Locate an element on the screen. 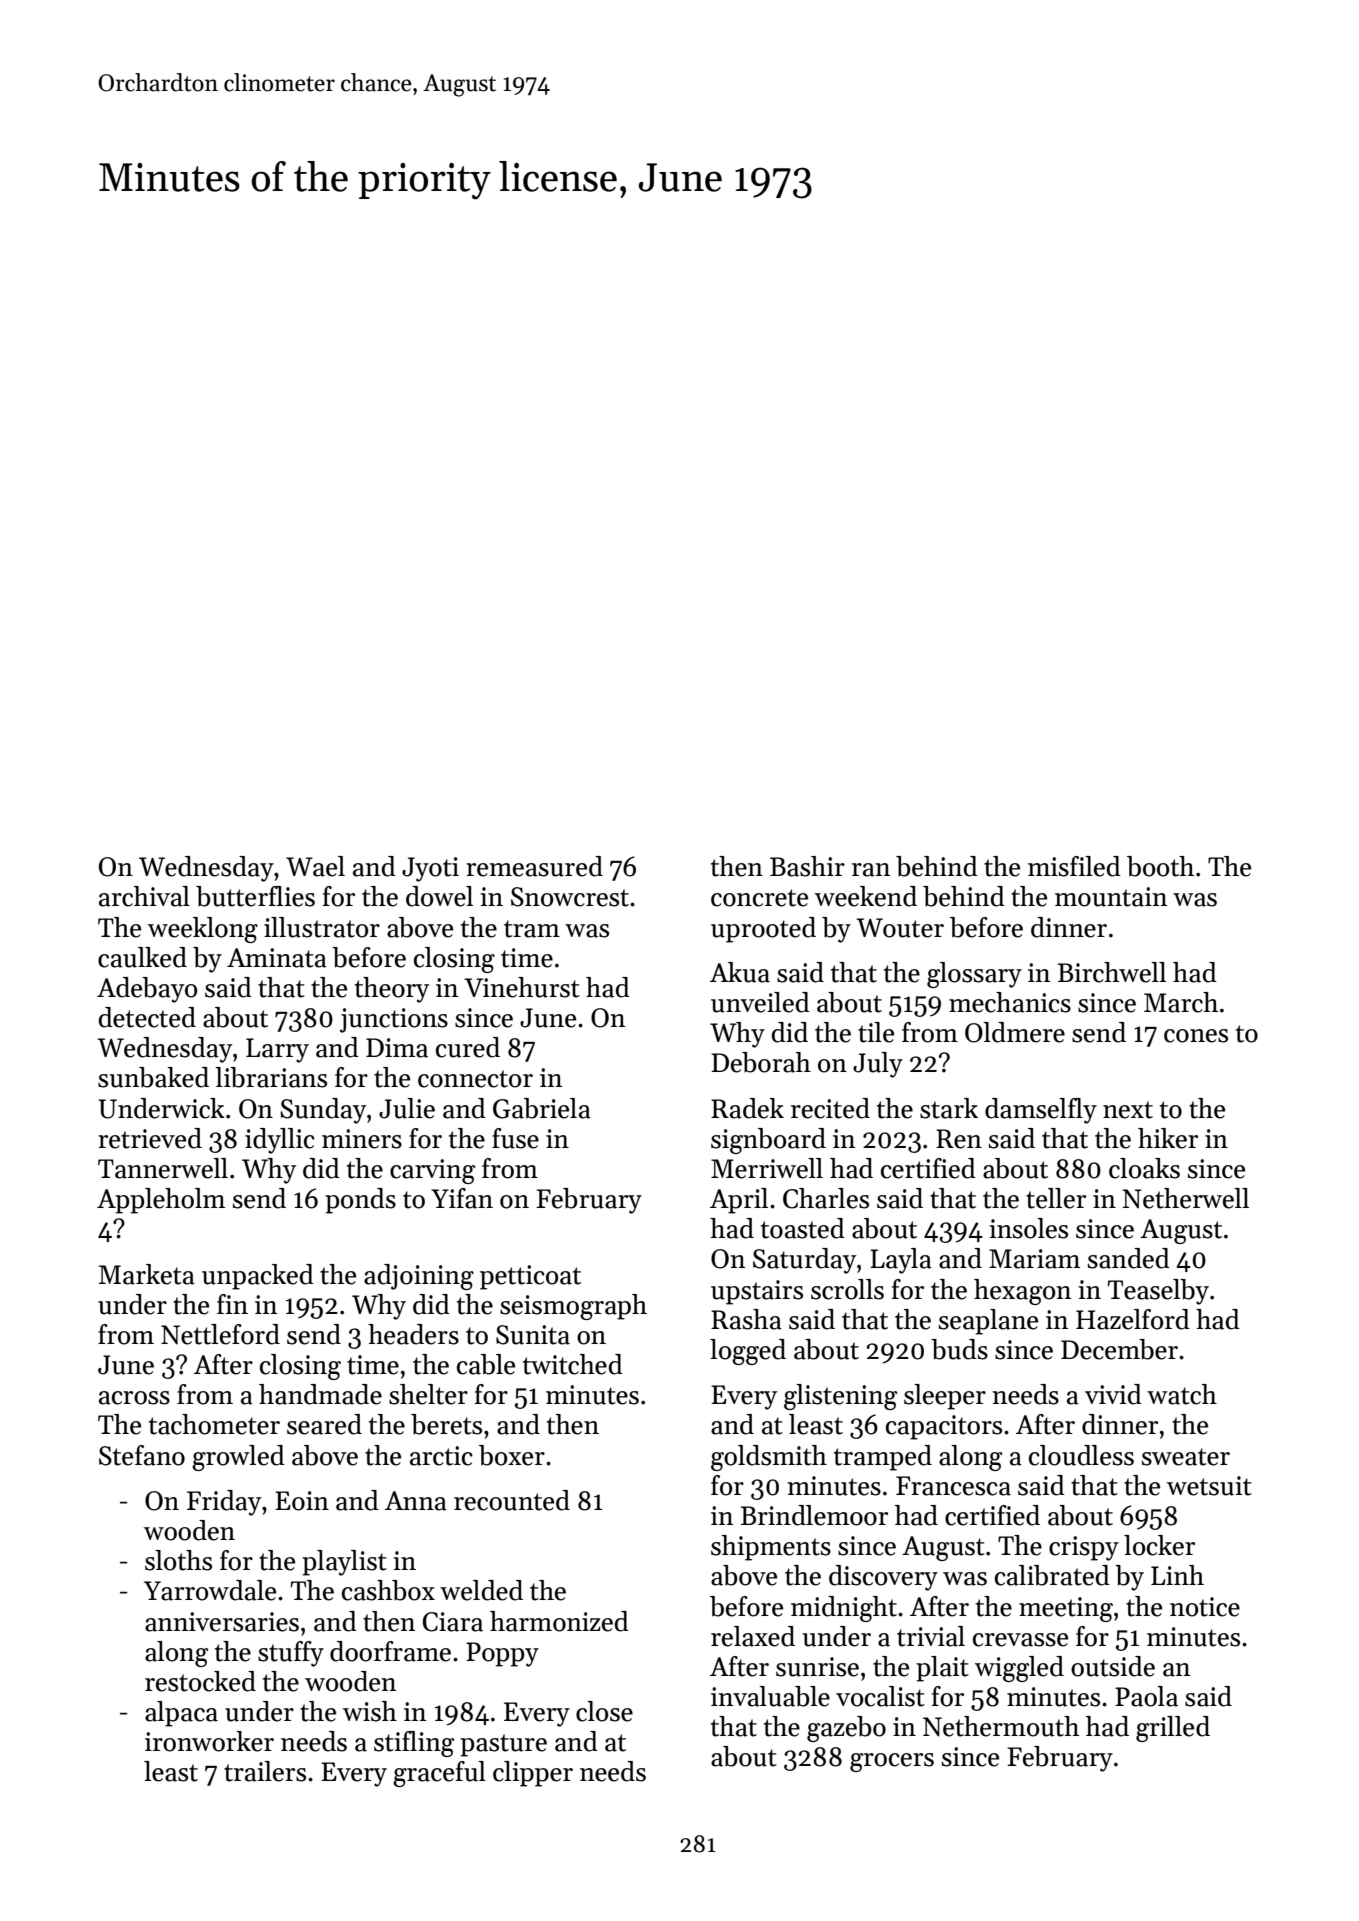  misfiled is located at coordinates (1074, 866).
